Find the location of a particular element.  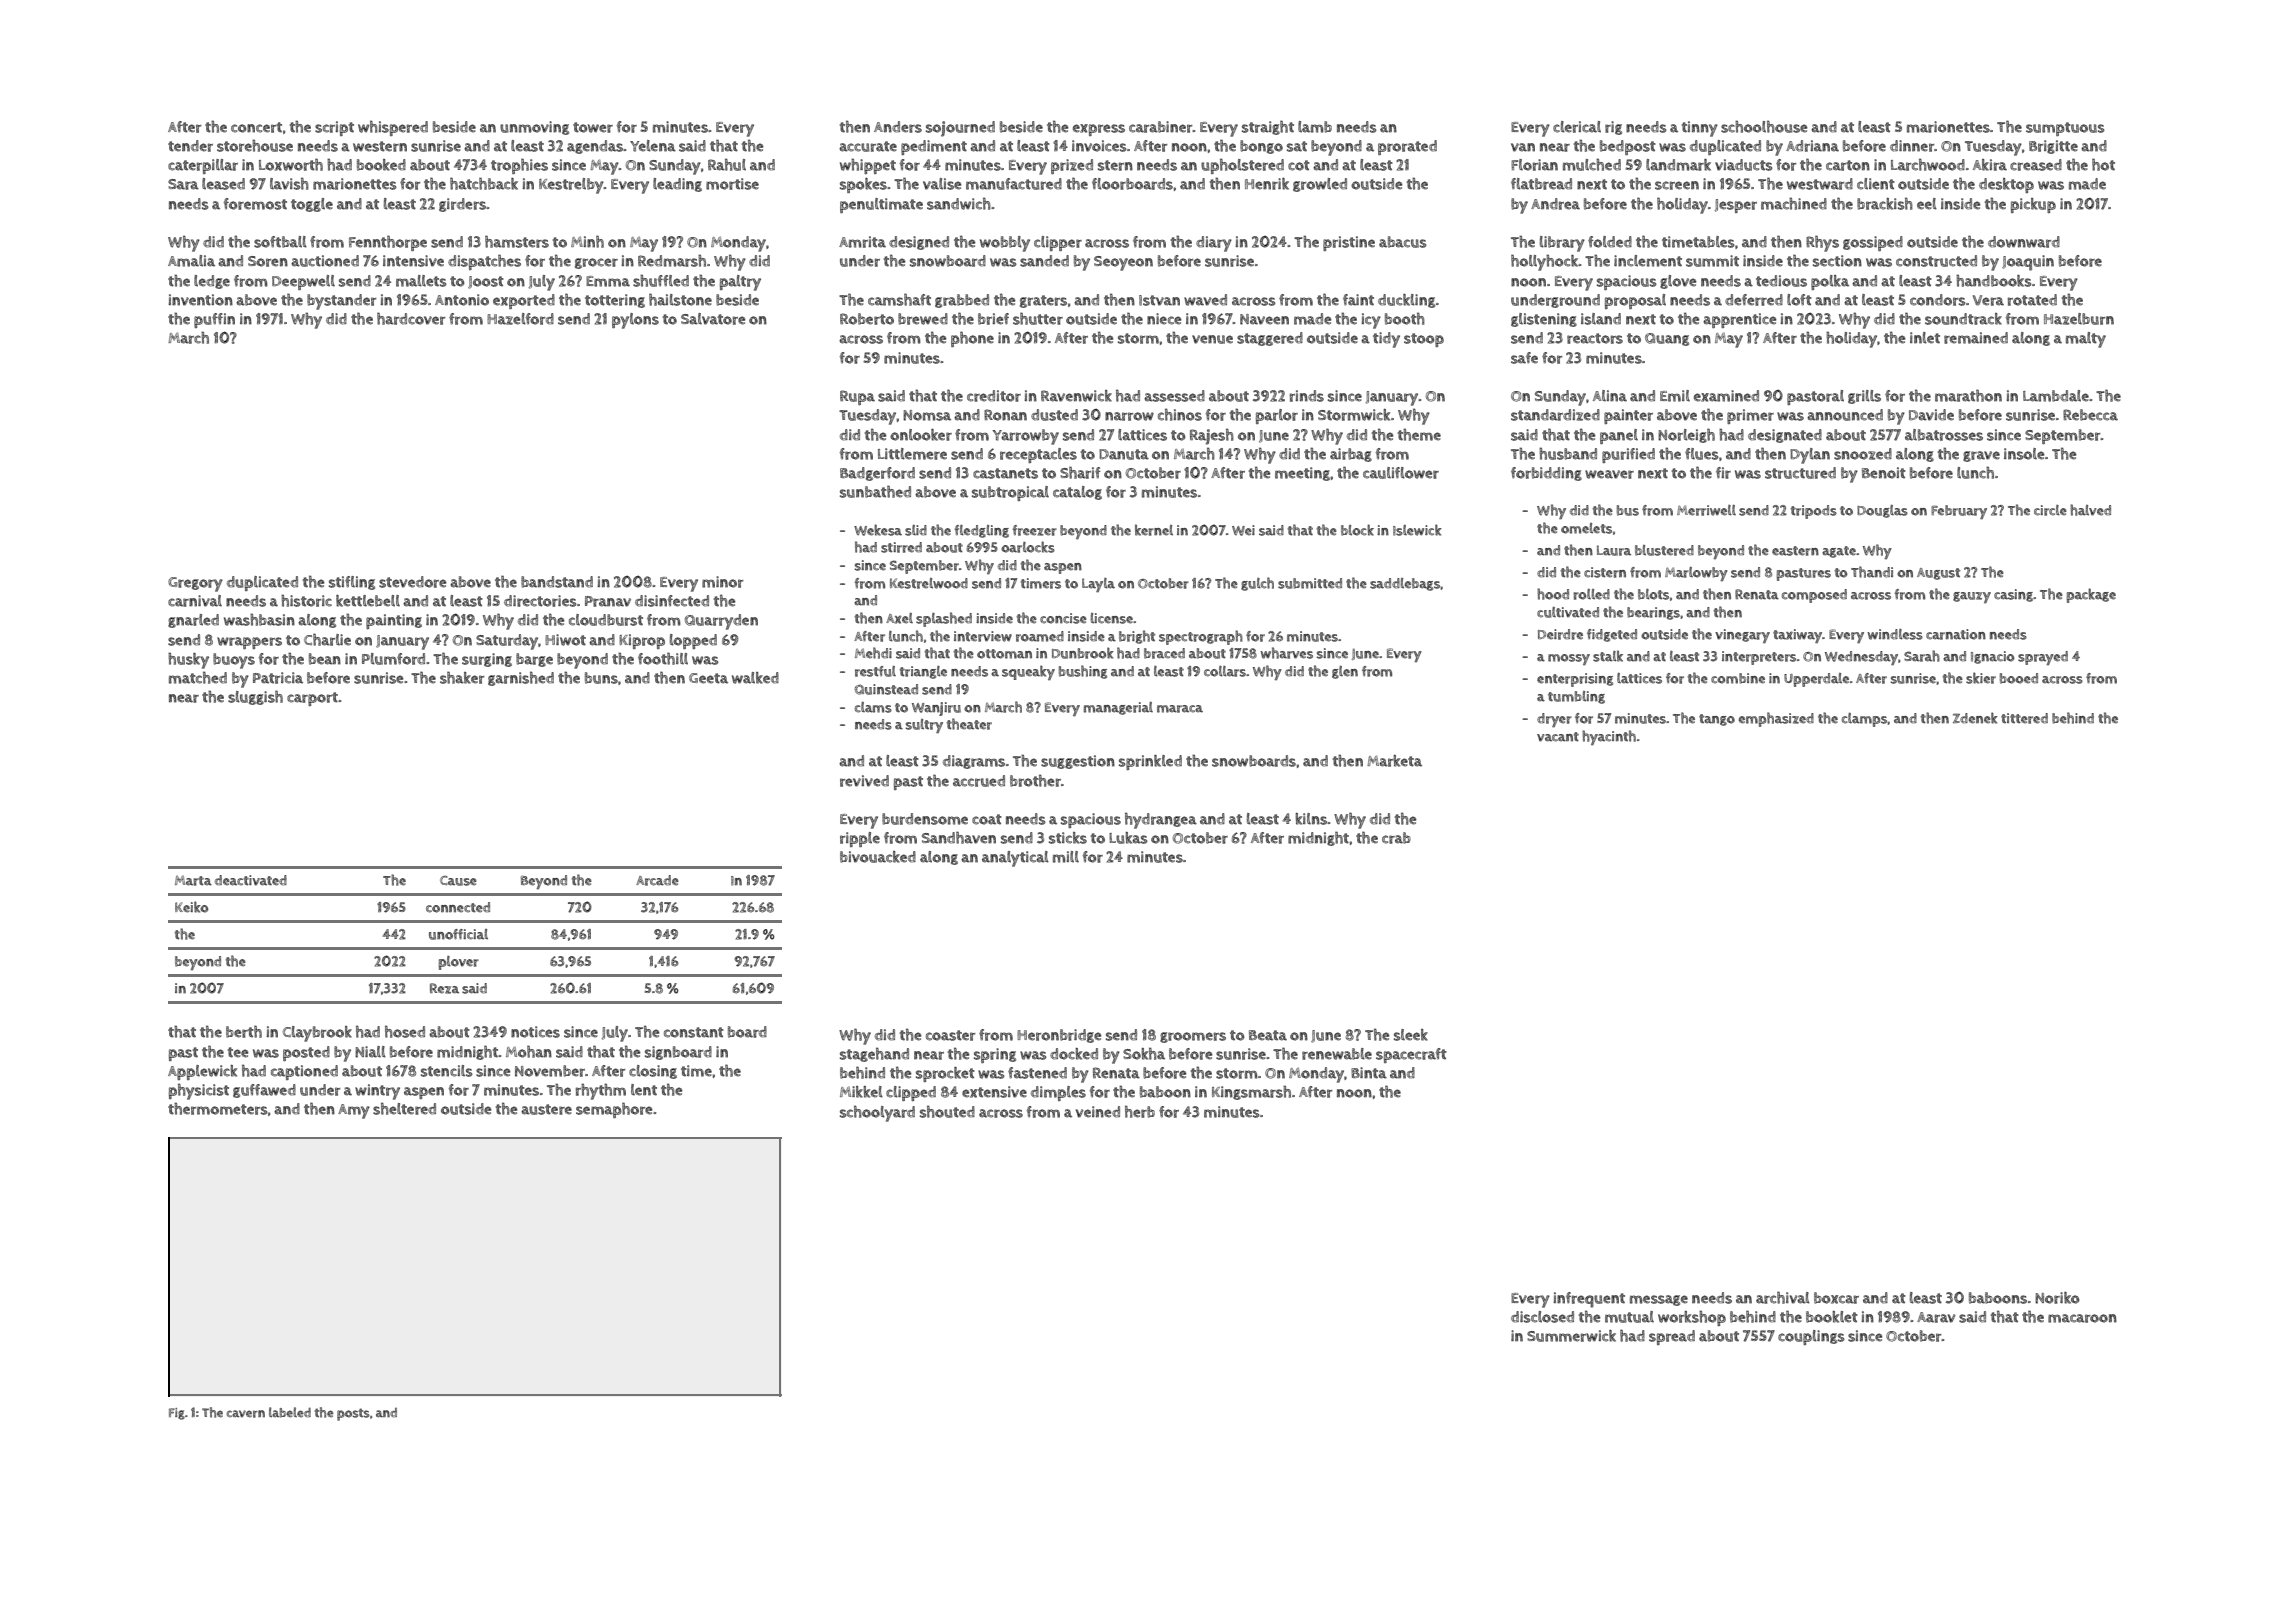

flatbread is located at coordinates (1541, 184).
